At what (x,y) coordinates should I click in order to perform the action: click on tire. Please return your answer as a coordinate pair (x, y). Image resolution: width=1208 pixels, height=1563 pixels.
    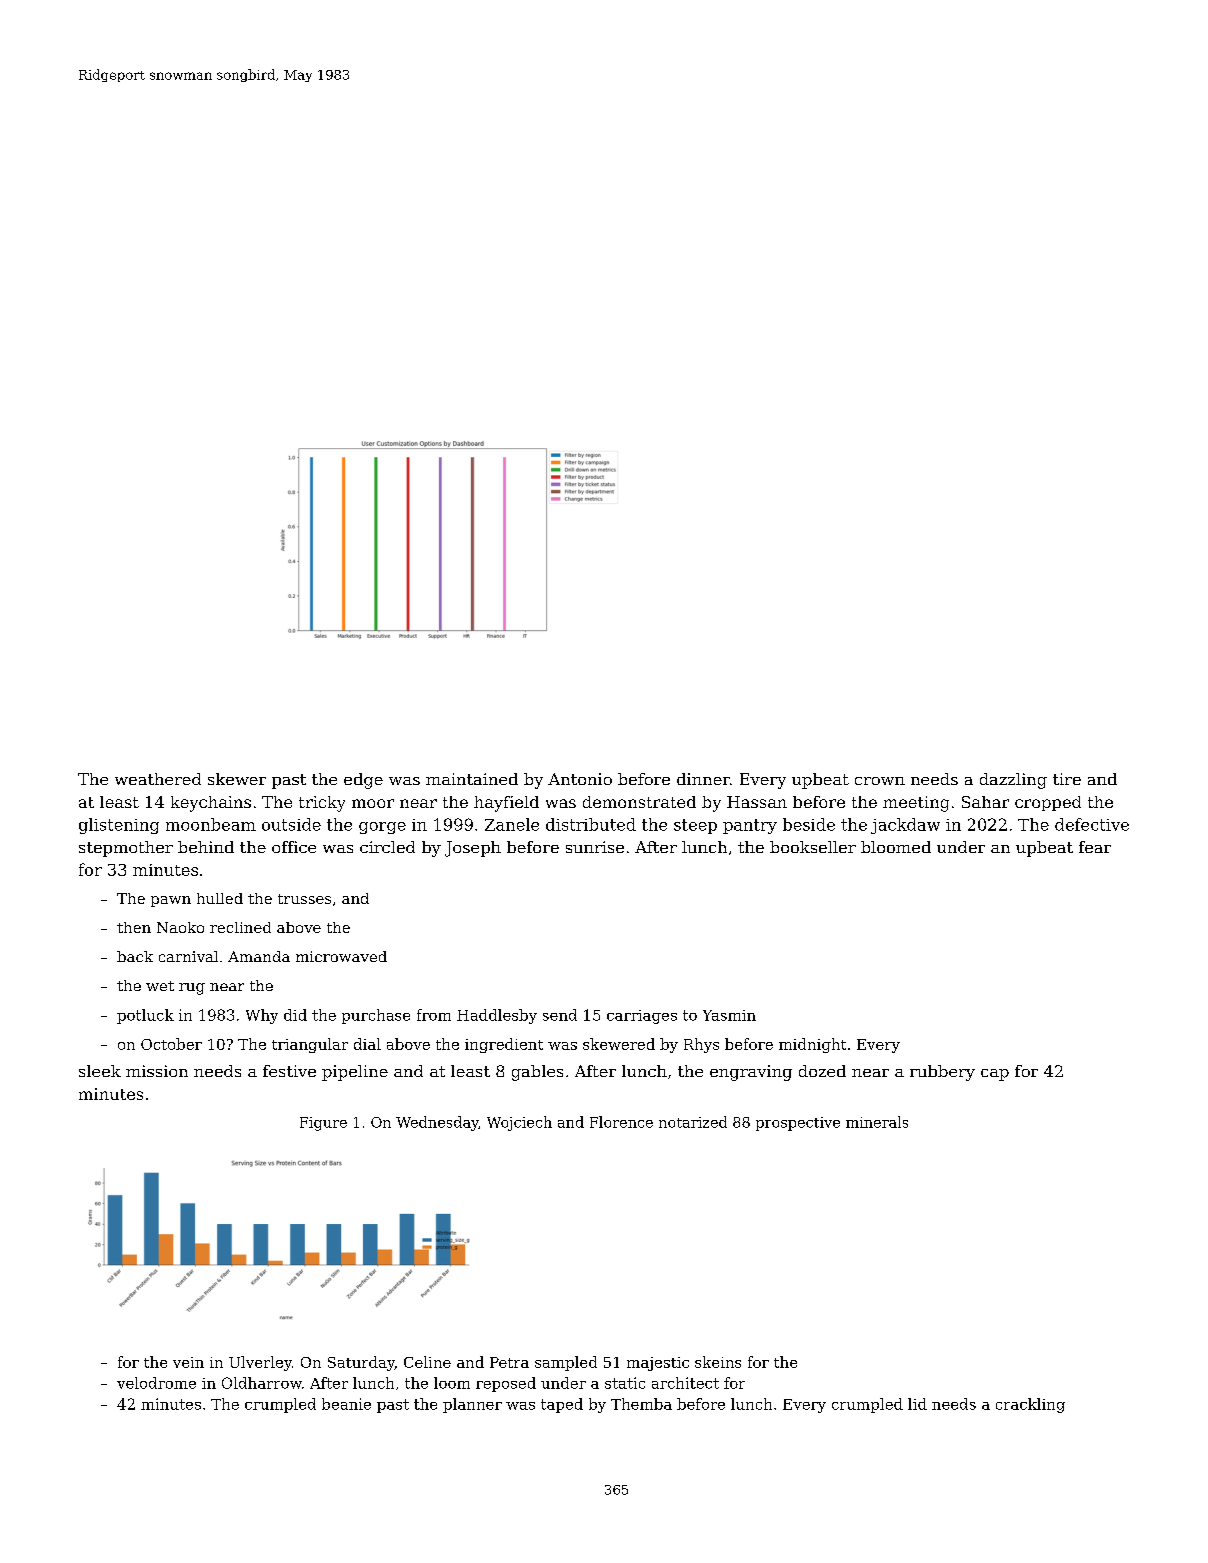
    Looking at the image, I should click on (1067, 779).
